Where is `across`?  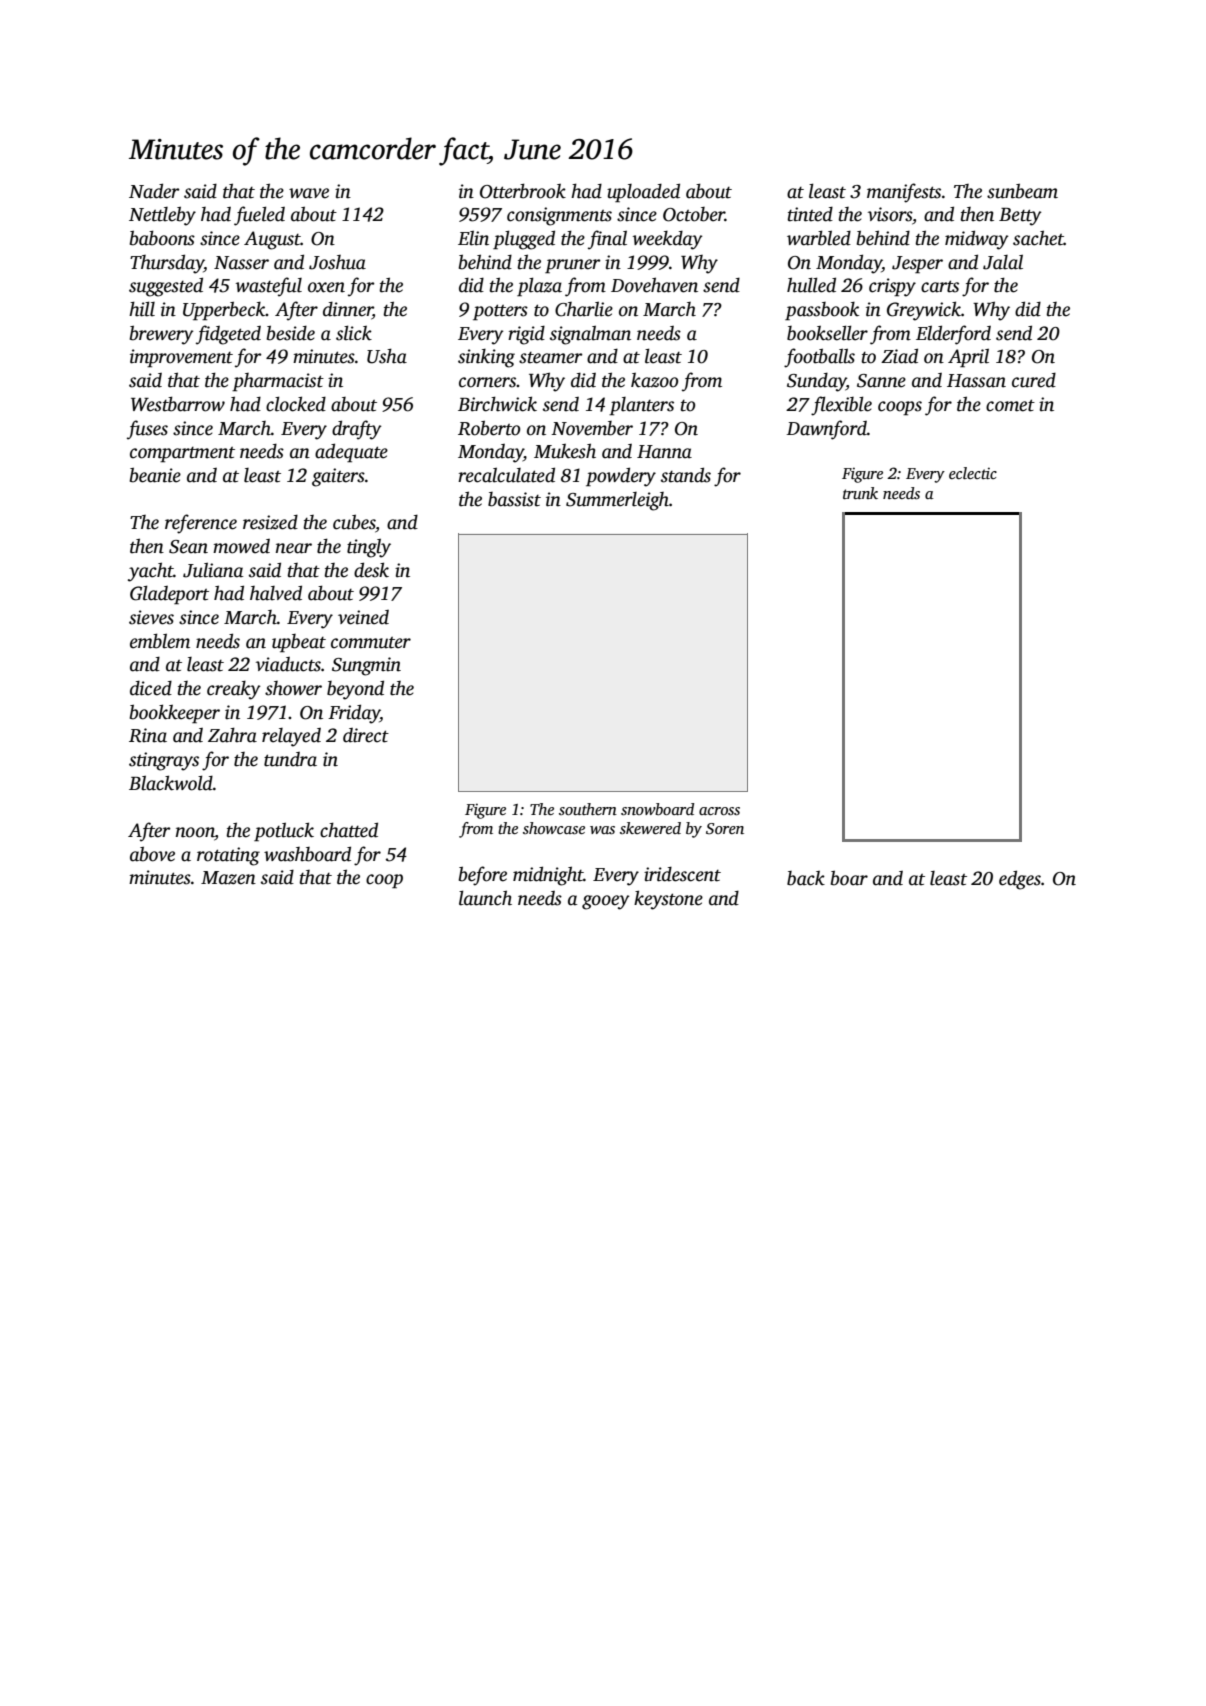 across is located at coordinates (719, 811).
